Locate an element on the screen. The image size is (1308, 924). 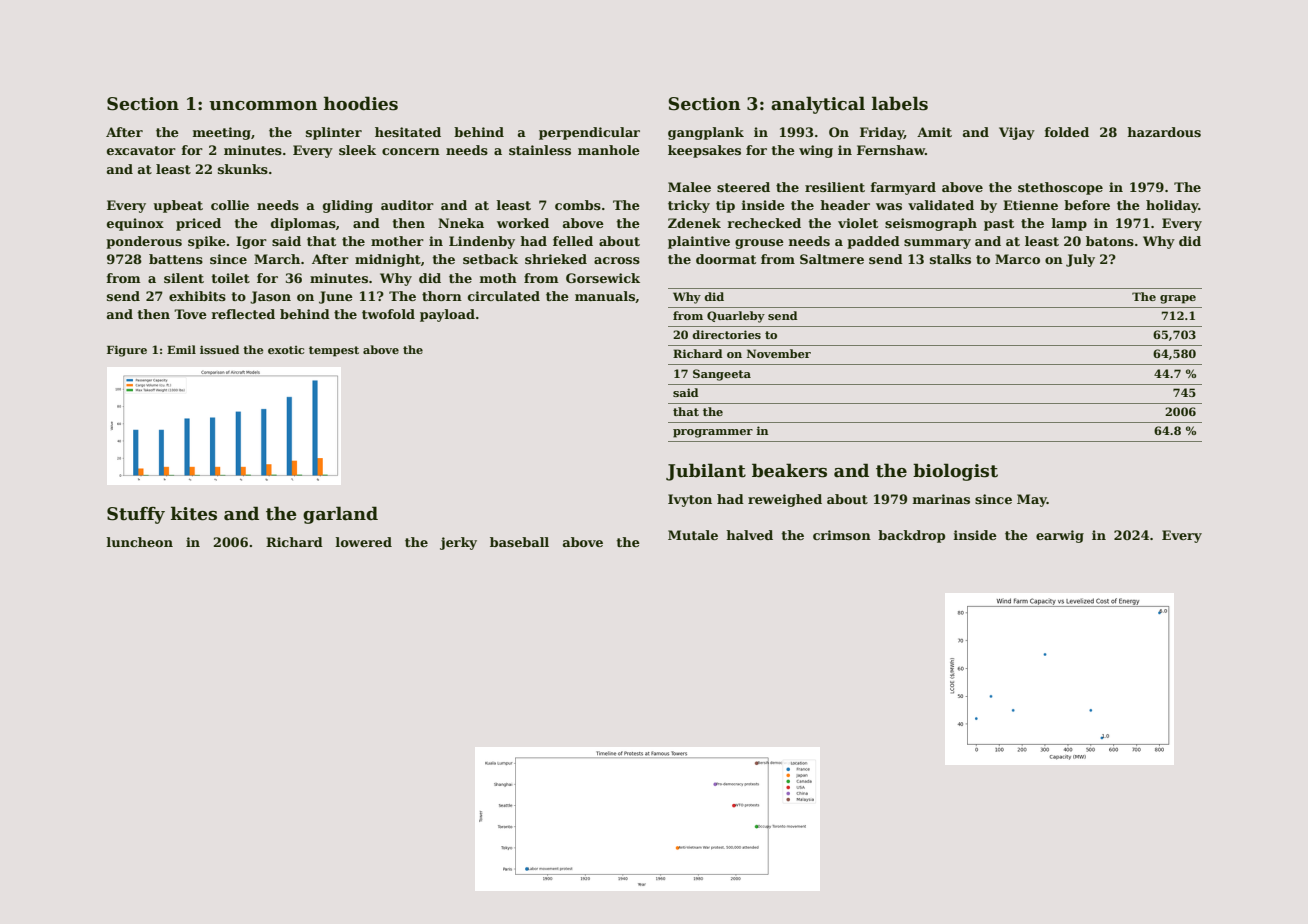
biologist is located at coordinates (955, 472).
